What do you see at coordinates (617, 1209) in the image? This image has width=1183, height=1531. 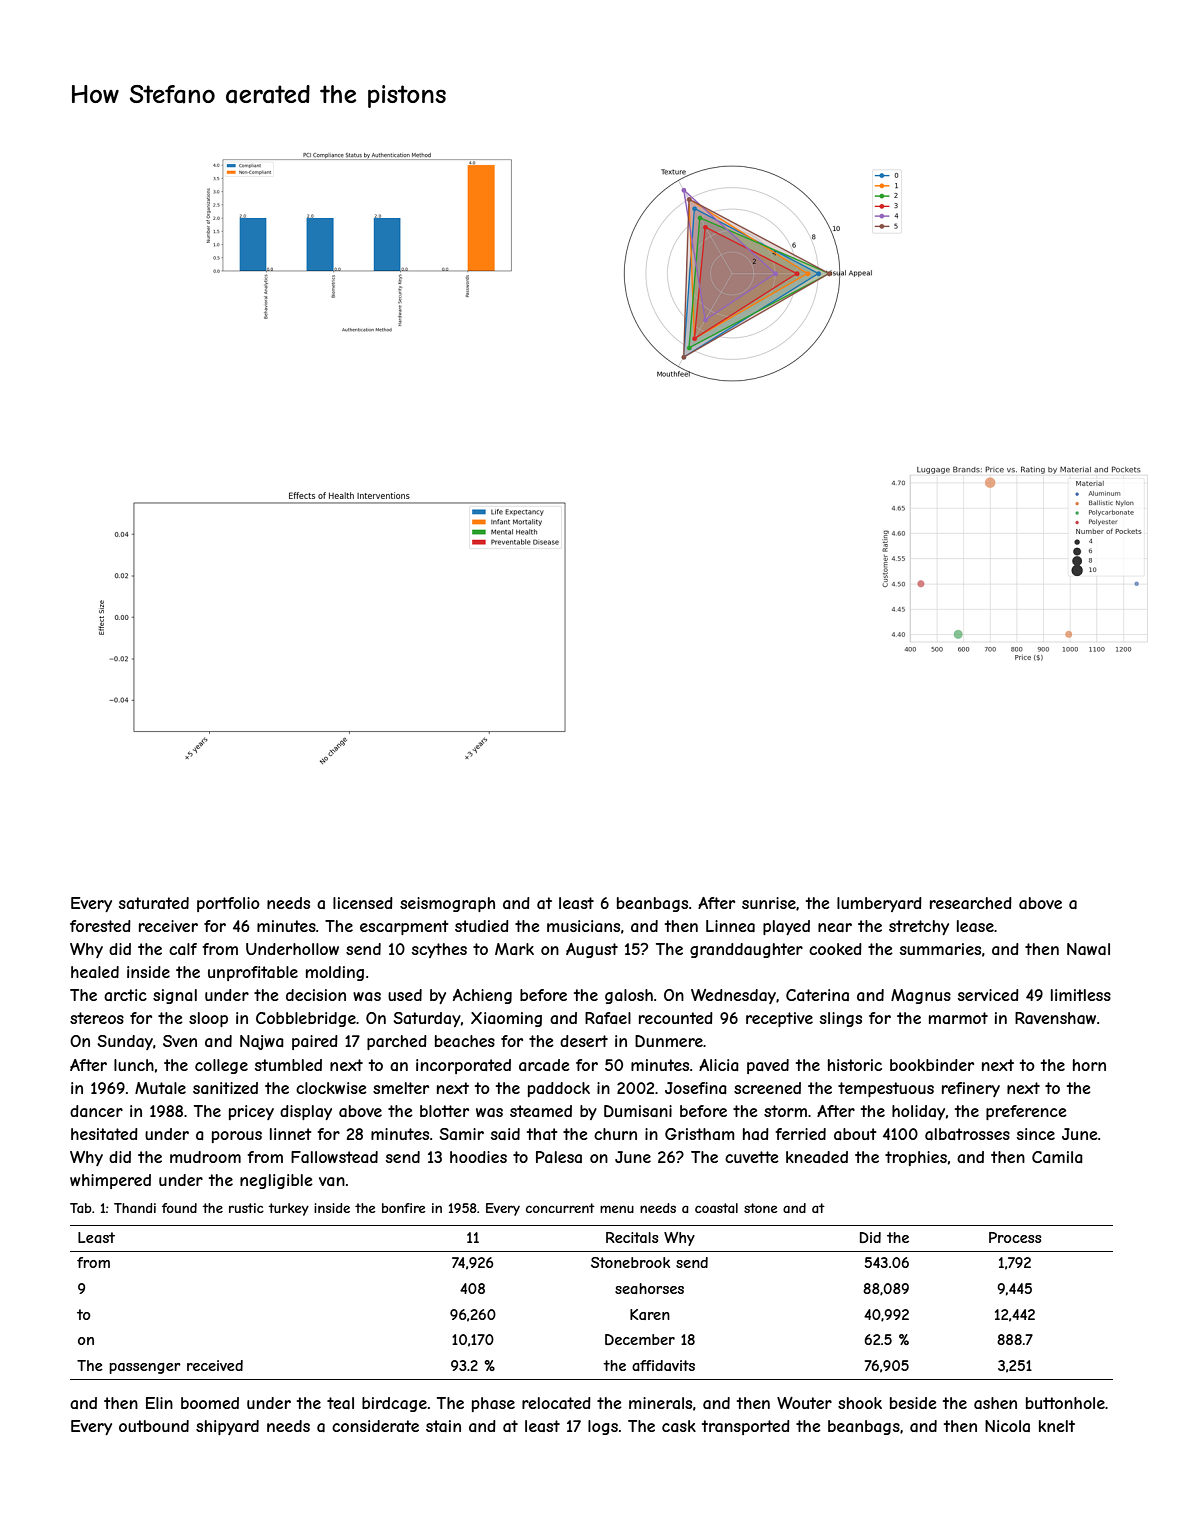 I see `menu` at bounding box center [617, 1209].
